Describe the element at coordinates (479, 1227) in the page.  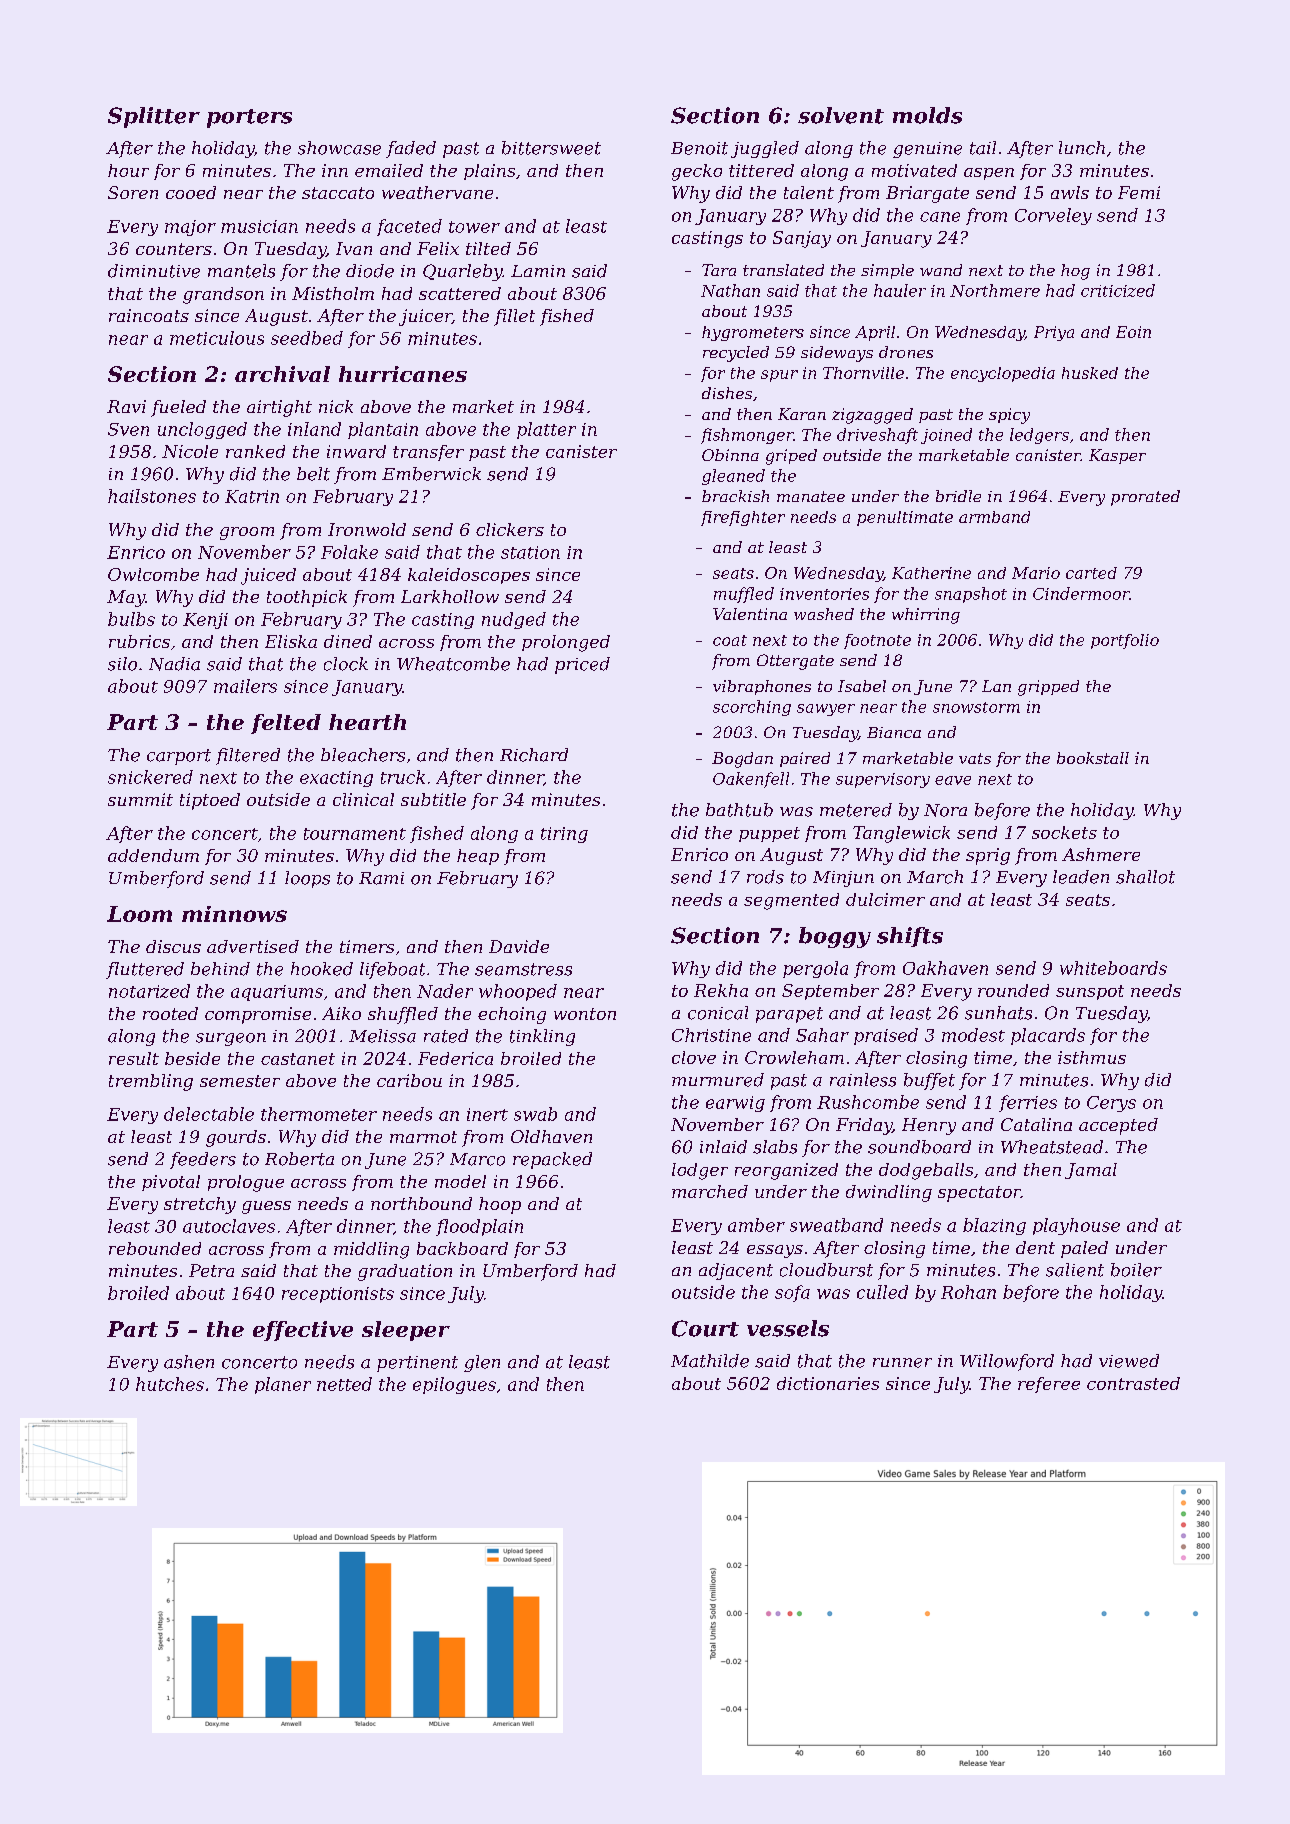
I see `floodplain` at that location.
